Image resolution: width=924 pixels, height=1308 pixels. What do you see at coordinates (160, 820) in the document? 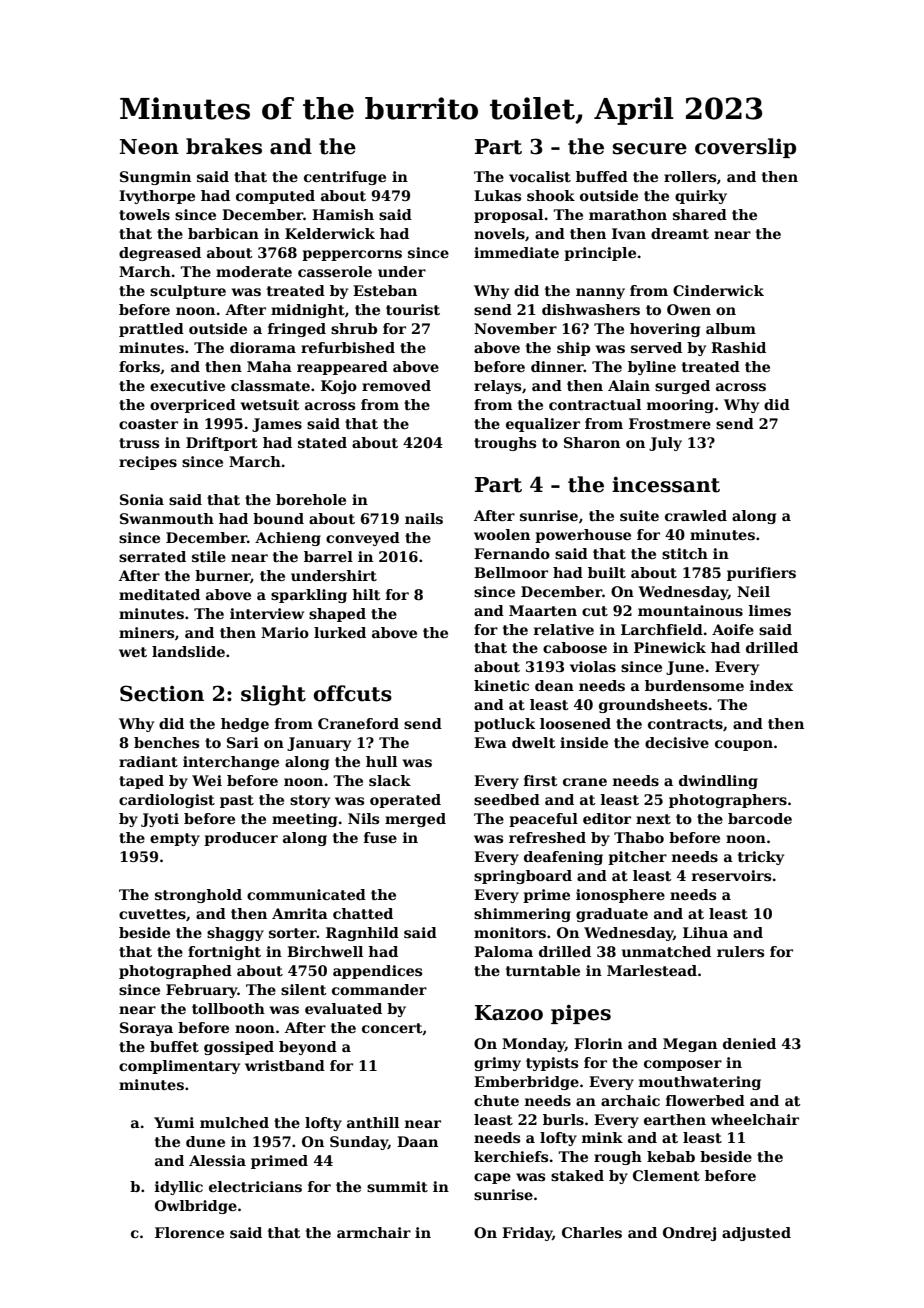
I see `Jyoti` at bounding box center [160, 820].
